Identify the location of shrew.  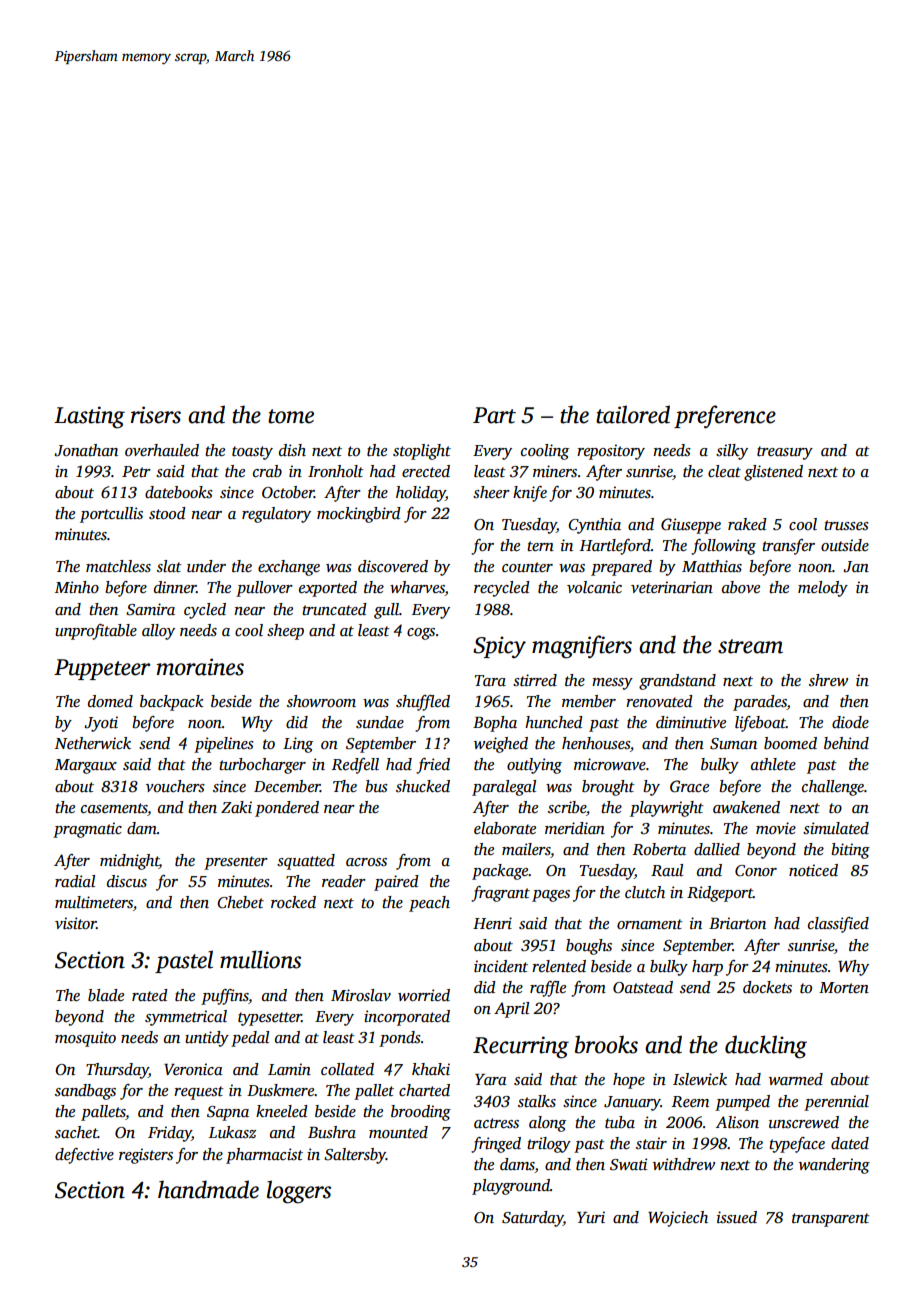
(828, 680).
